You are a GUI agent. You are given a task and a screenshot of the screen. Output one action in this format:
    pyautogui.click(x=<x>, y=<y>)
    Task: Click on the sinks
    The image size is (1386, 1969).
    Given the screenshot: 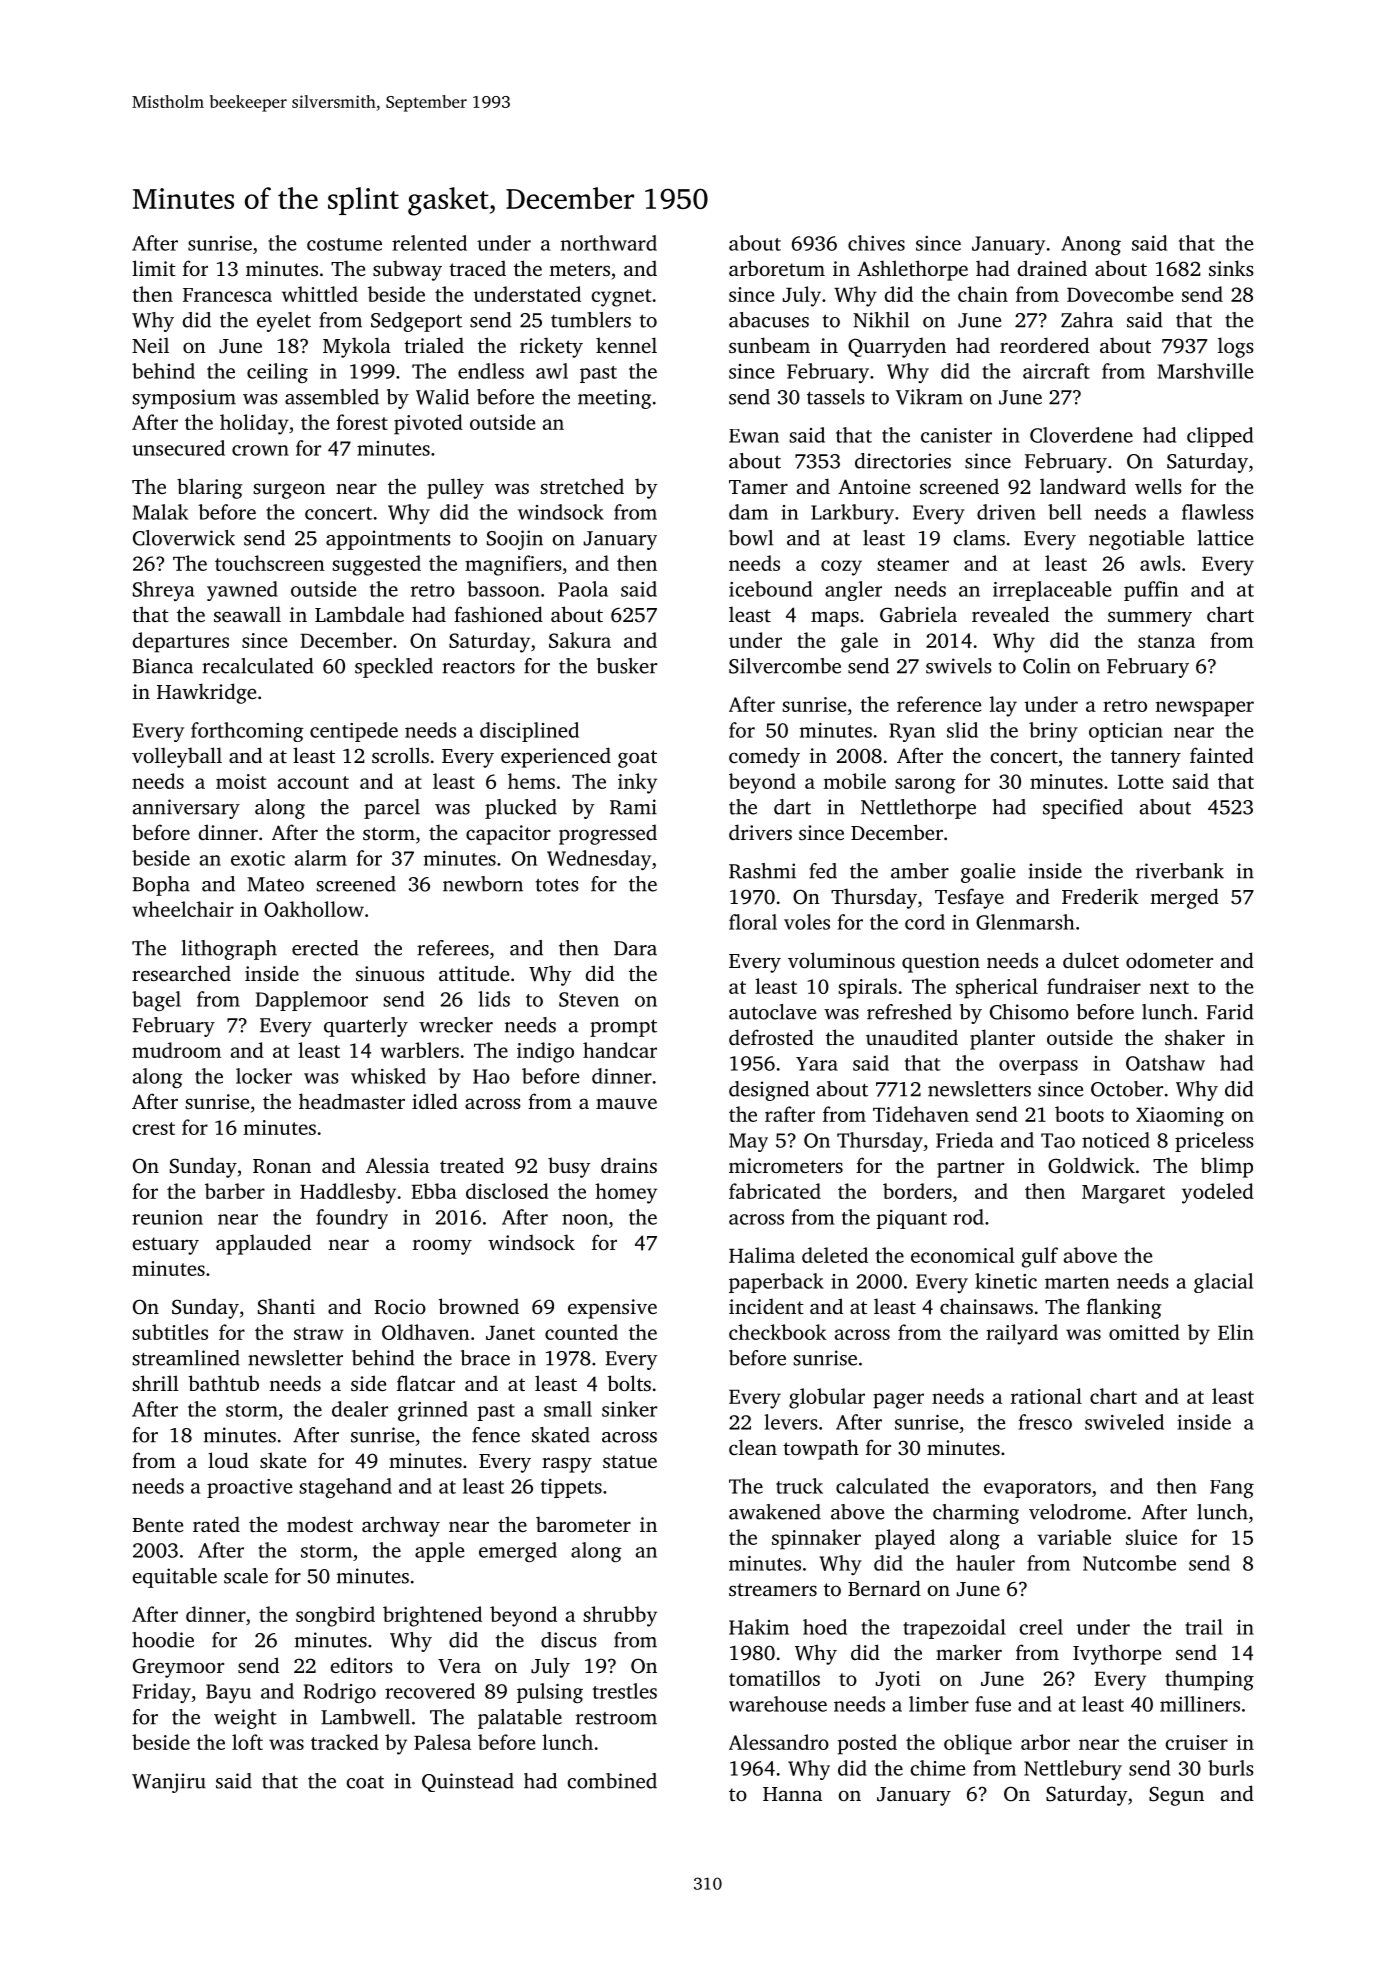 What is the action you would take?
    pyautogui.click(x=1231, y=268)
